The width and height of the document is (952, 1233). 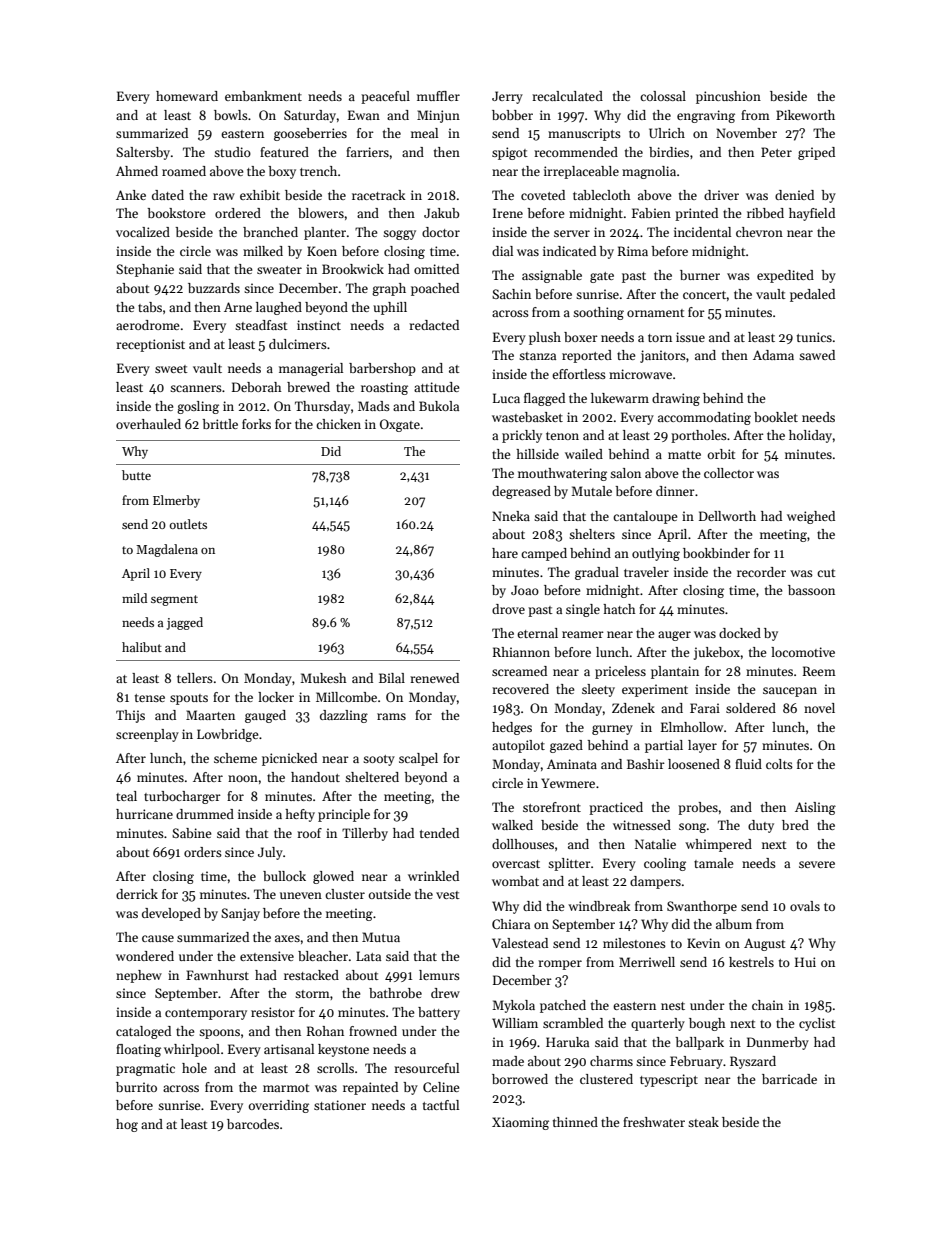 I want to click on Nneka, so click(x=511, y=516).
